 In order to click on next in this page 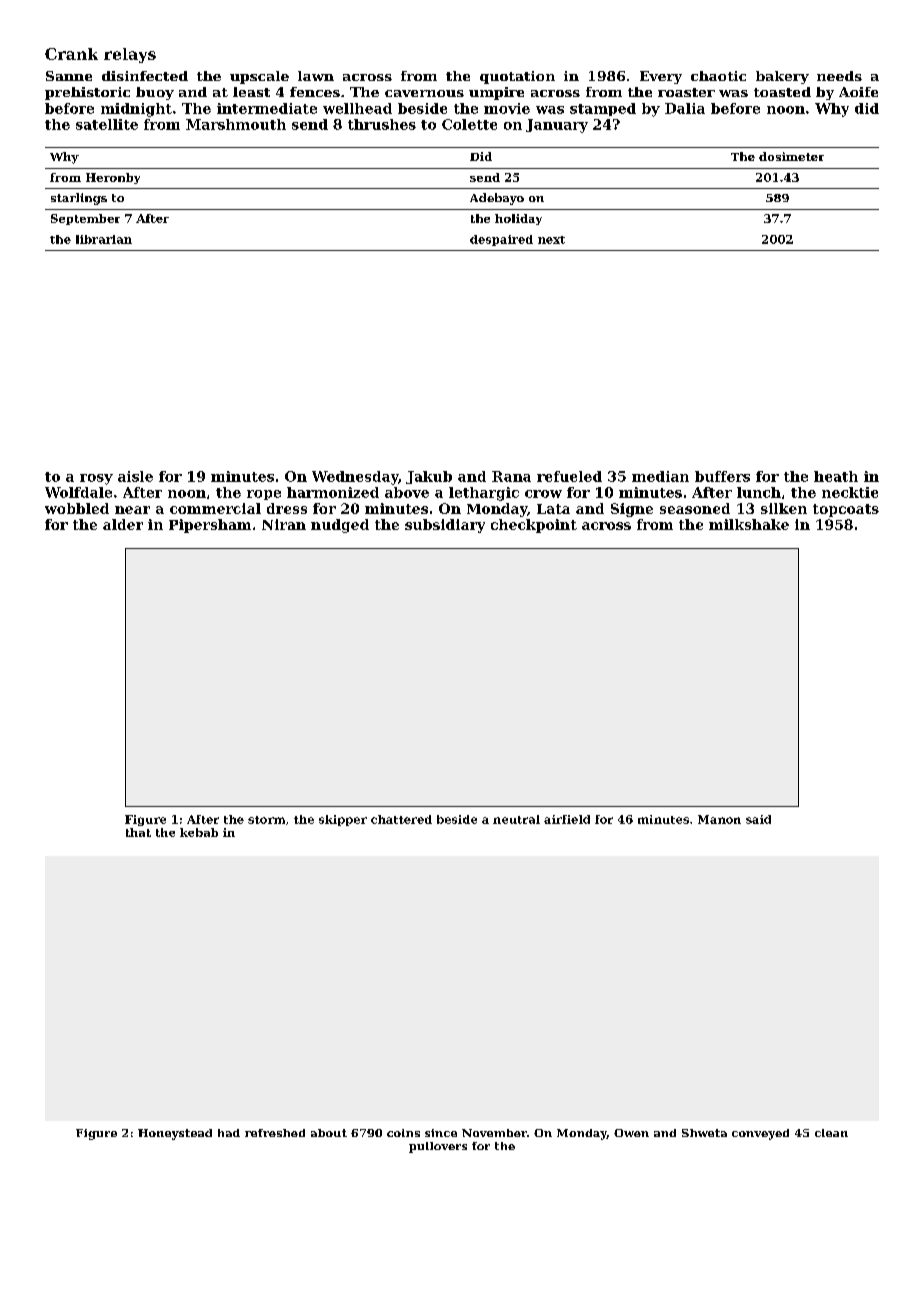, I will do `click(551, 240)`.
